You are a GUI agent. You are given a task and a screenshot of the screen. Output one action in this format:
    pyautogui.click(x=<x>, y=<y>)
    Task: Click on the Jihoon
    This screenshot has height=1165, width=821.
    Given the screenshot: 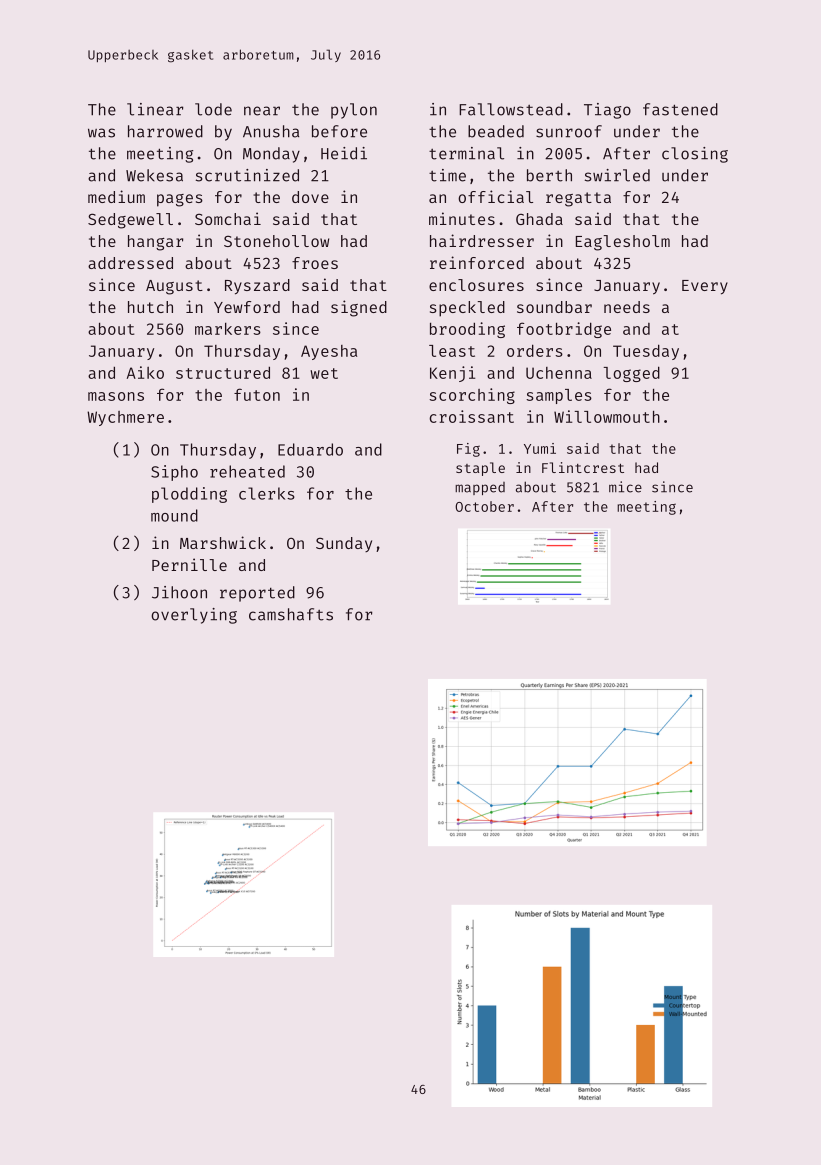 What is the action you would take?
    pyautogui.click(x=179, y=592)
